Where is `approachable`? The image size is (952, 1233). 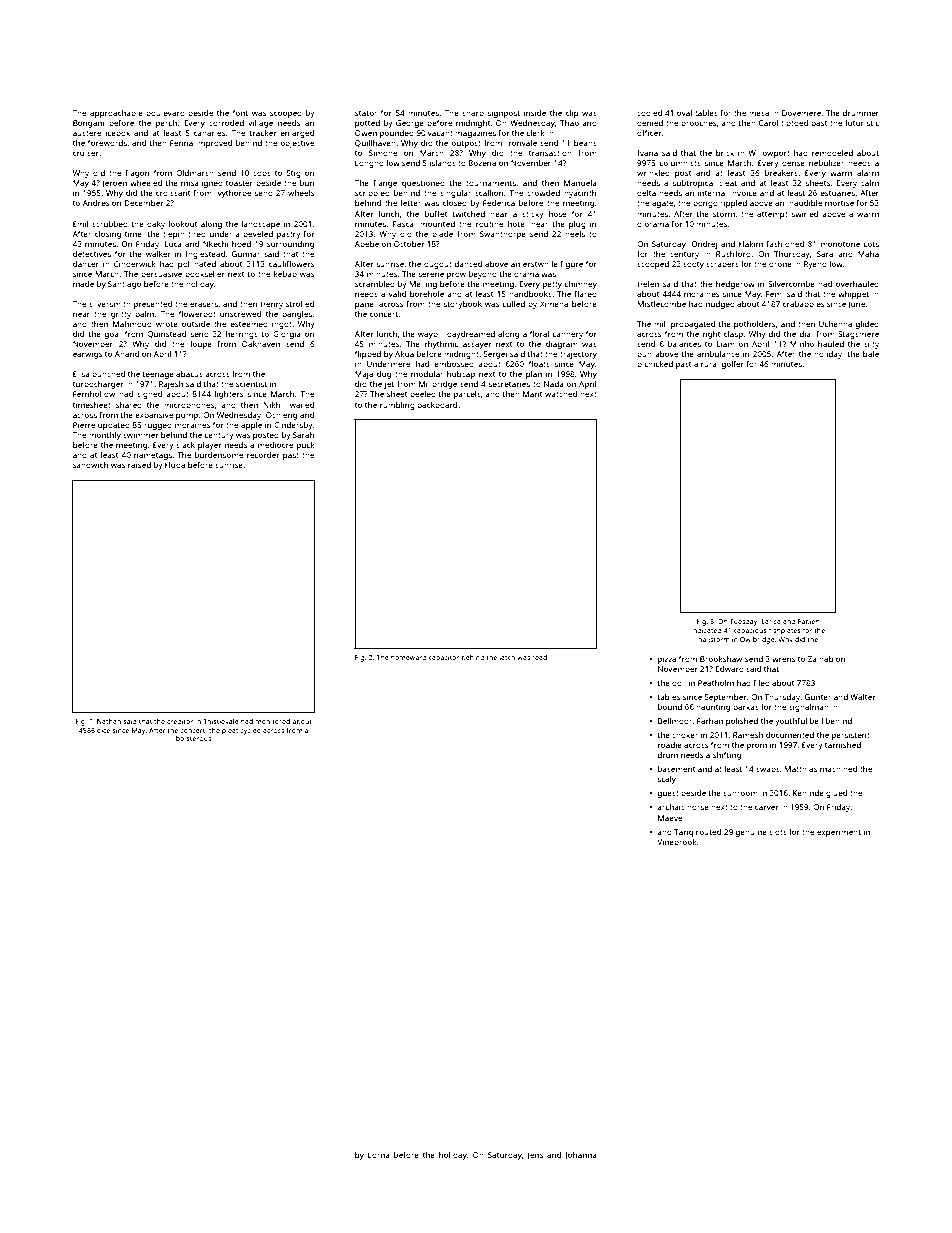 approachable is located at coordinates (116, 114).
